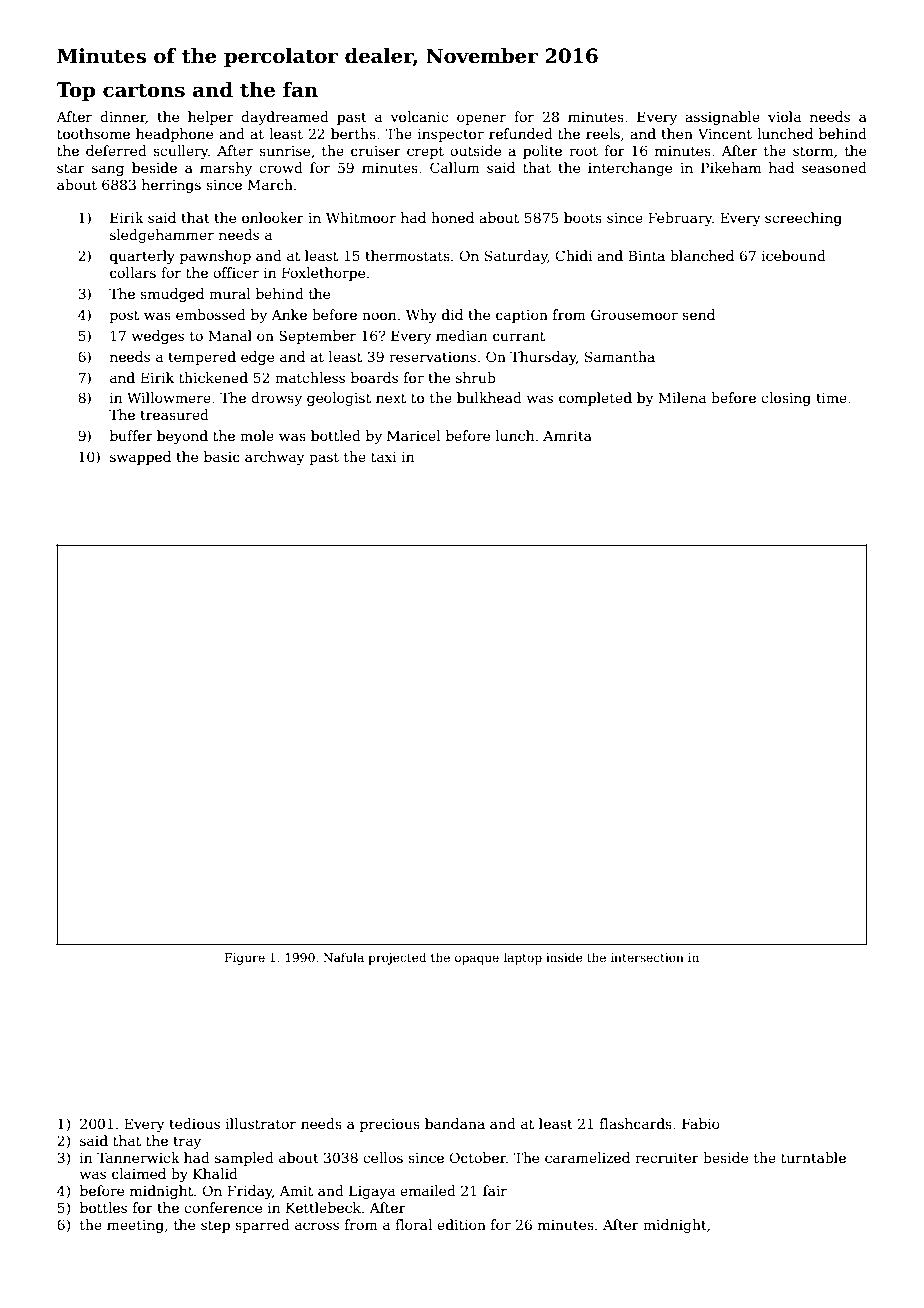  What do you see at coordinates (343, 957) in the document?
I see `Nafula` at bounding box center [343, 957].
